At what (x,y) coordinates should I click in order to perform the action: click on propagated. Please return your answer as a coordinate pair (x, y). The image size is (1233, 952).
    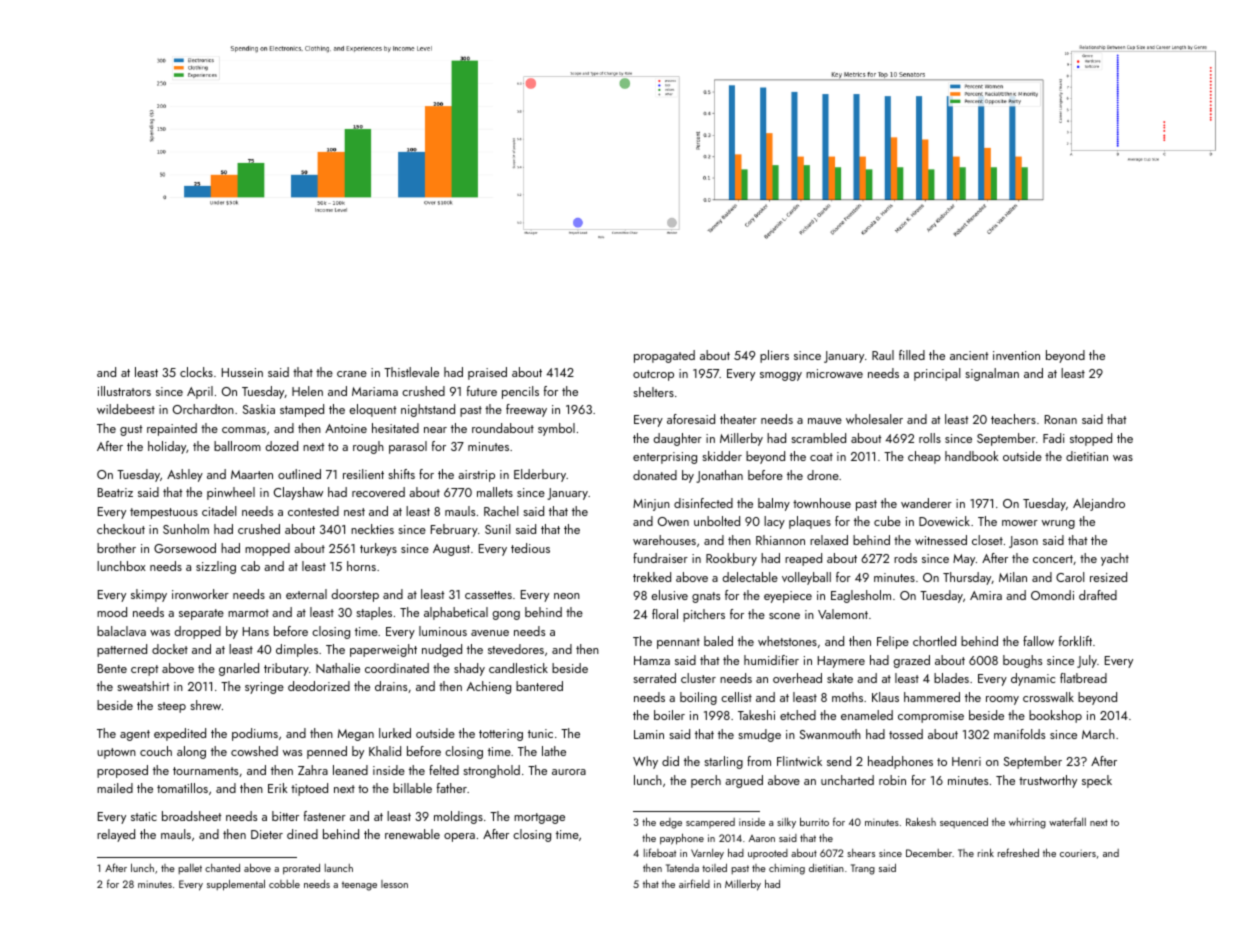
    Looking at the image, I should click on (664, 356).
